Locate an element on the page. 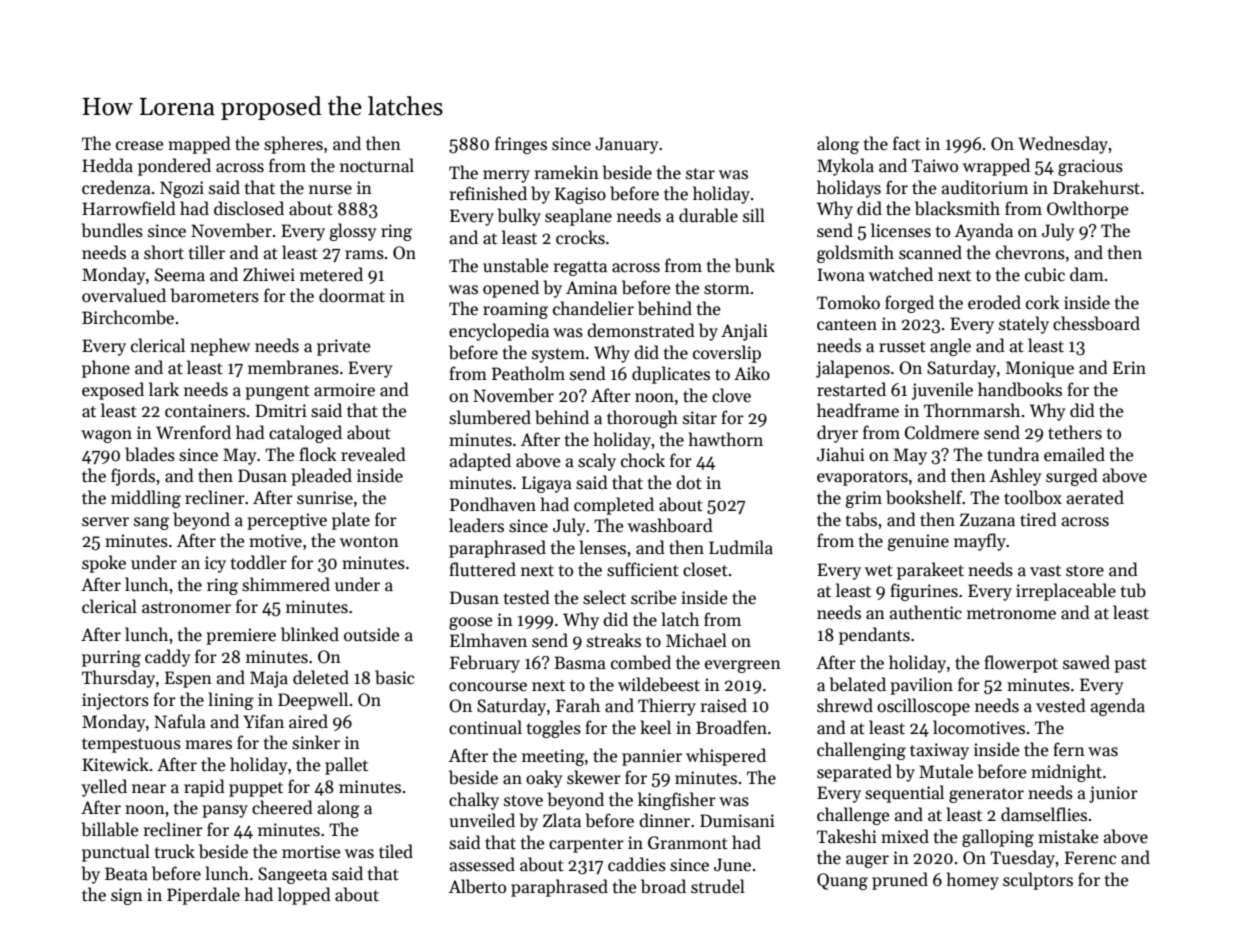  Wednesday is located at coordinates (1063, 145).
